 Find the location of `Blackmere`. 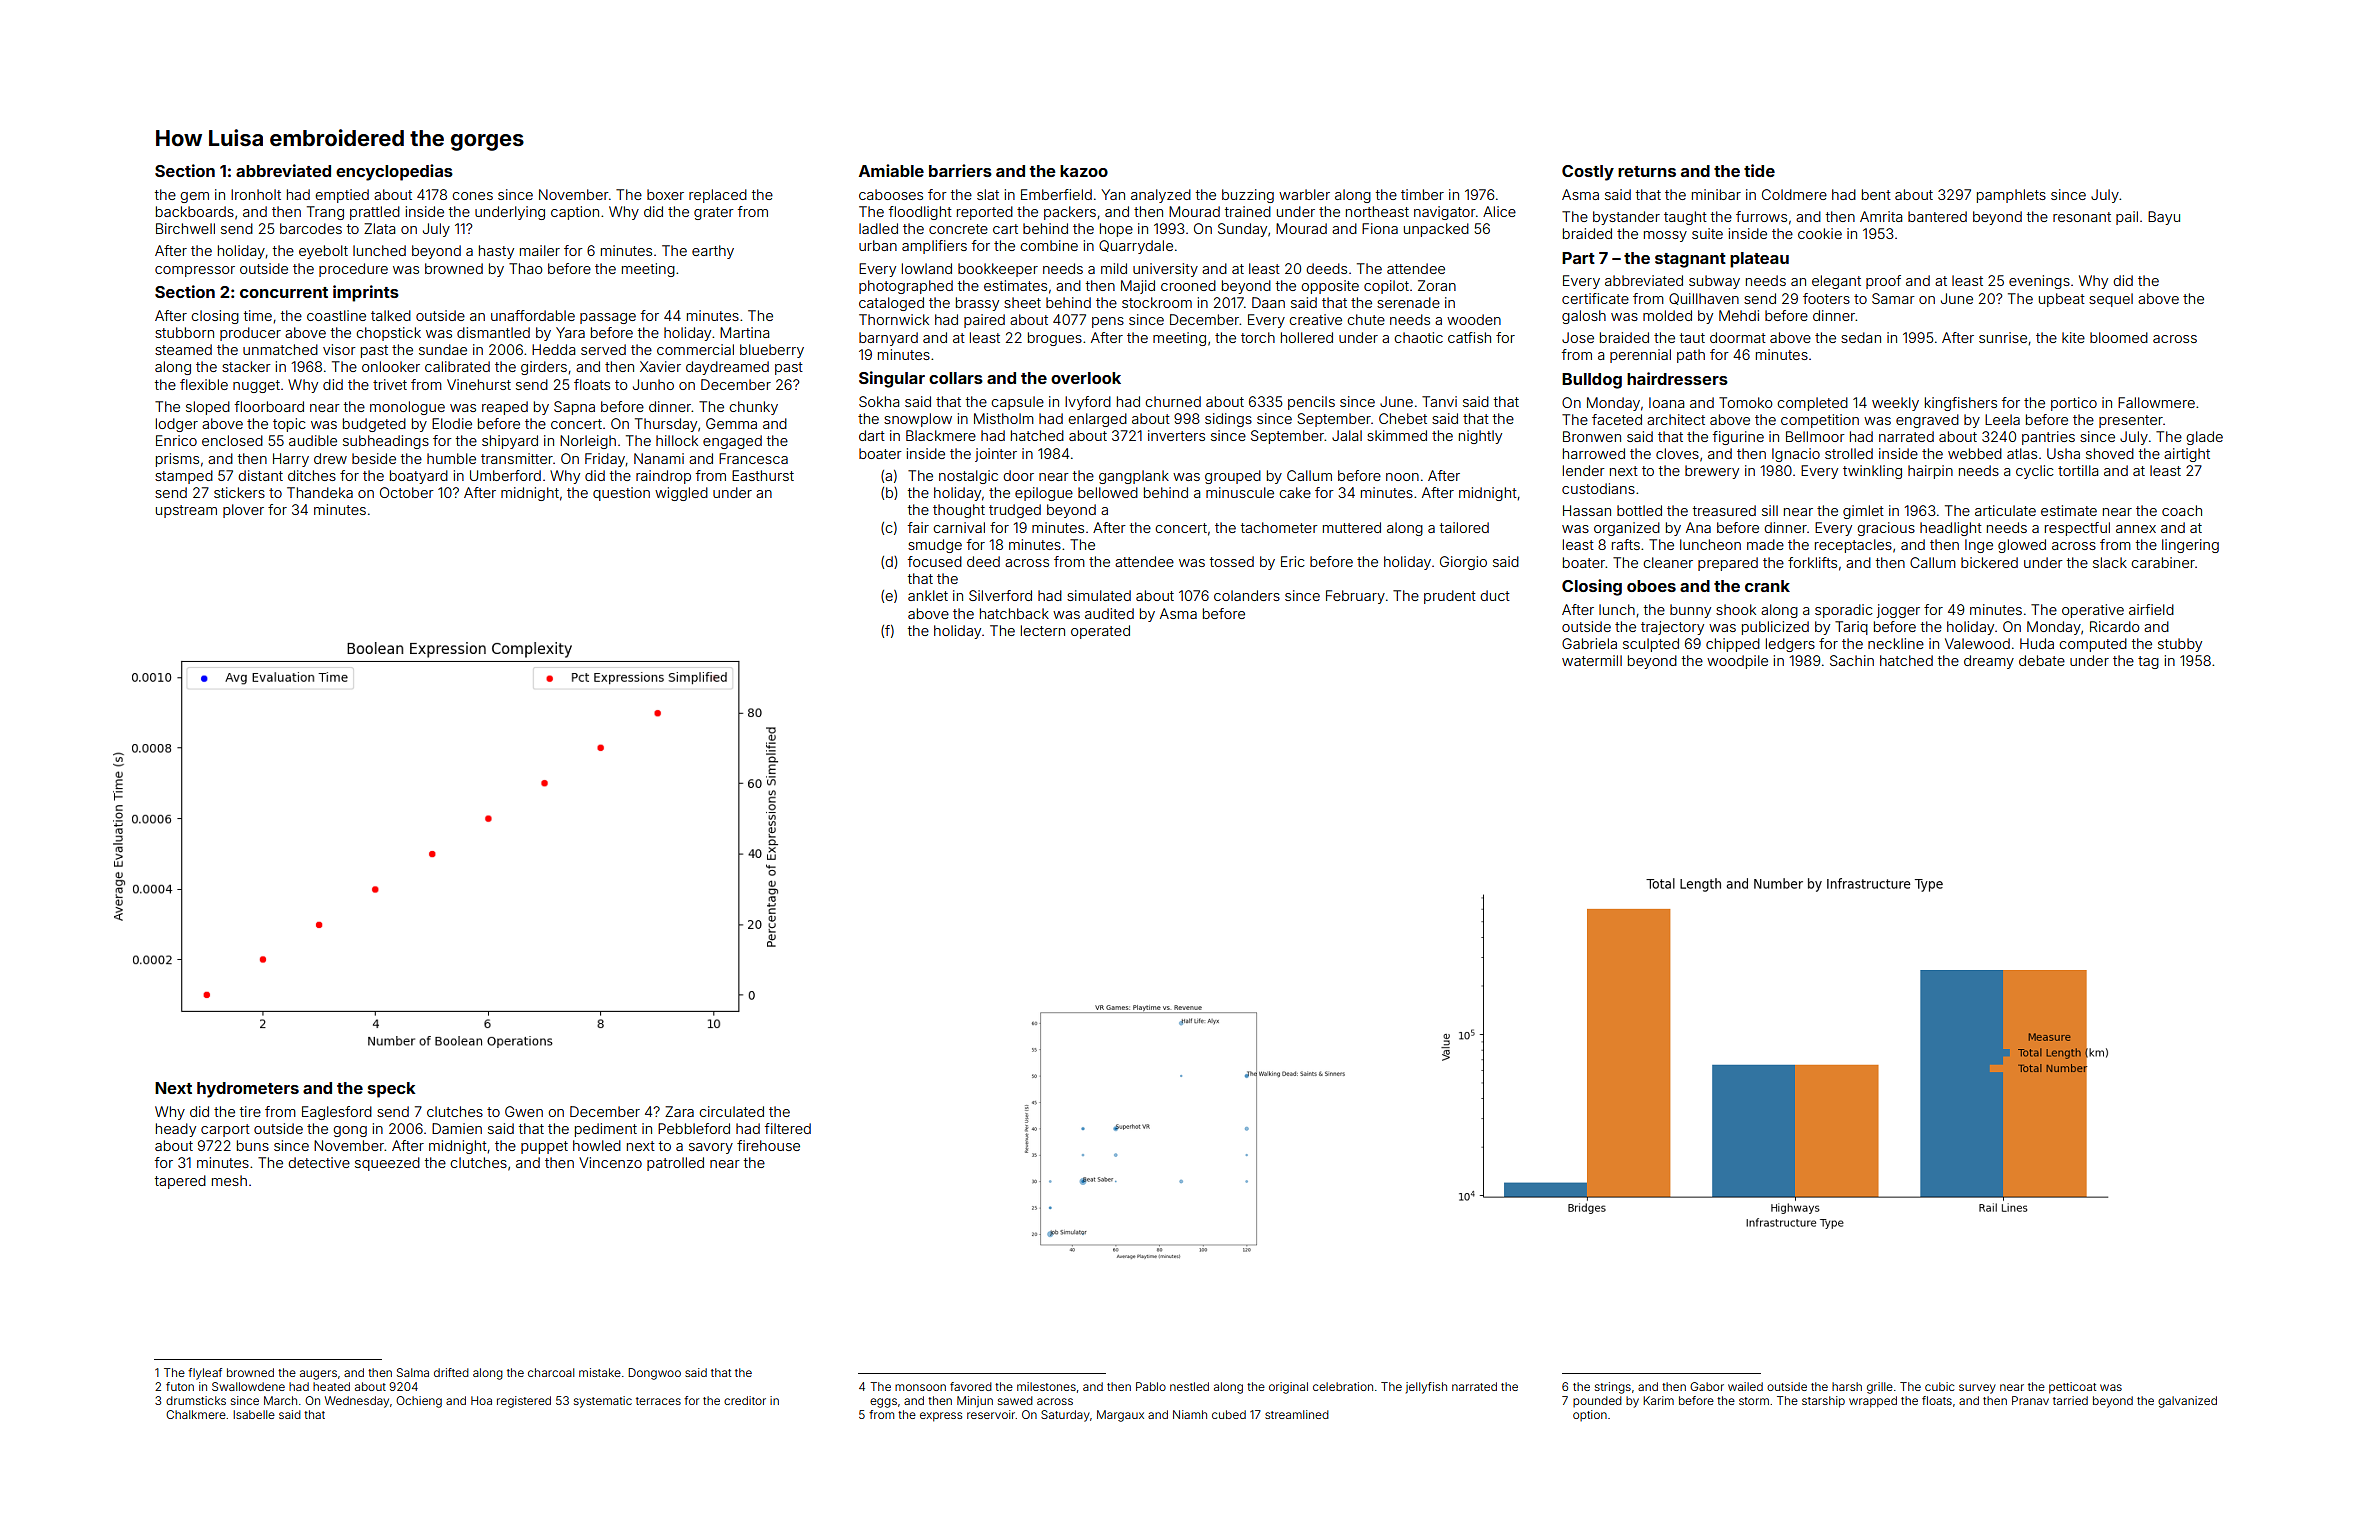

Blackmere is located at coordinates (941, 435).
